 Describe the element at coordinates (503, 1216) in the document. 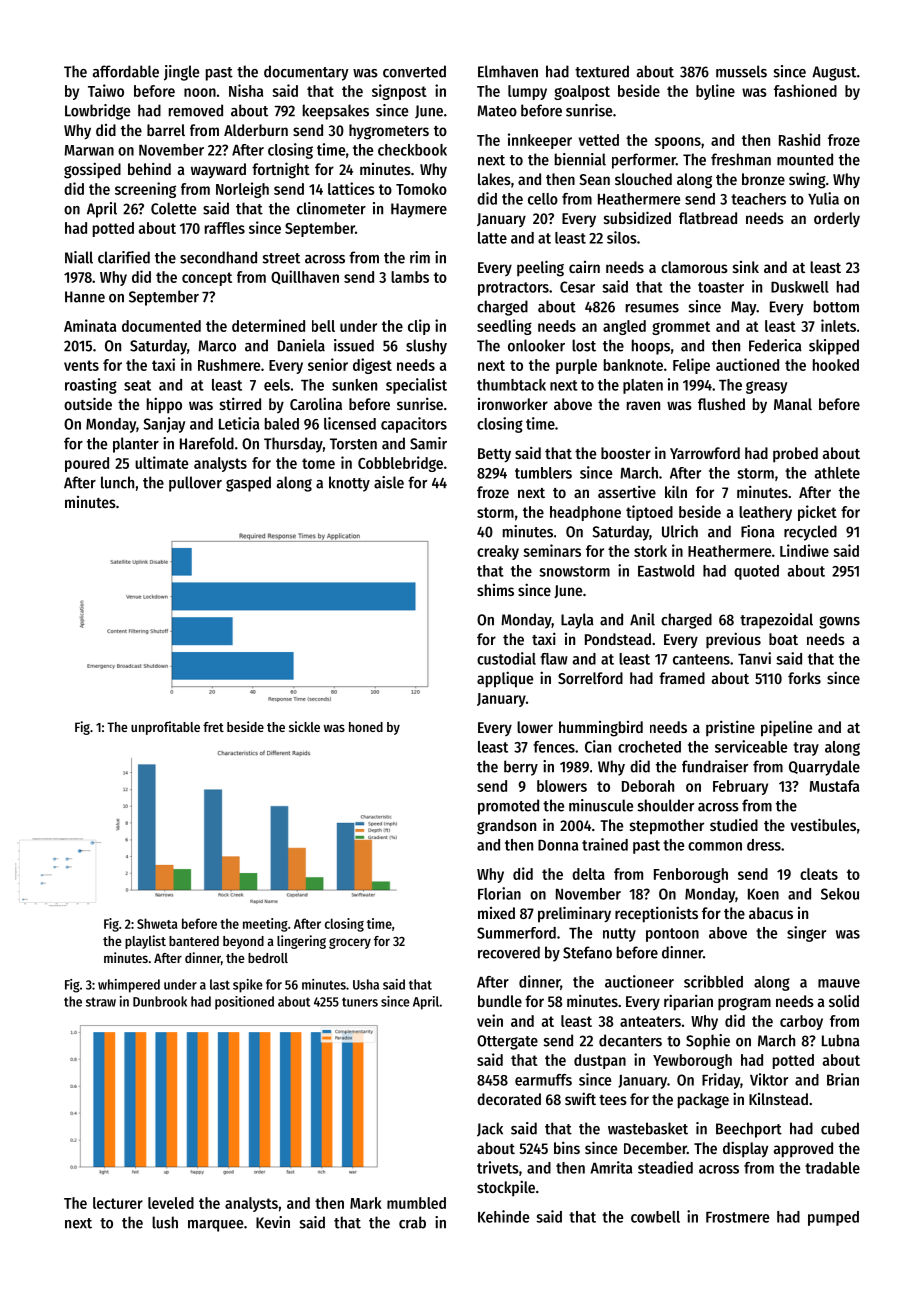

I see `Kehinde` at that location.
